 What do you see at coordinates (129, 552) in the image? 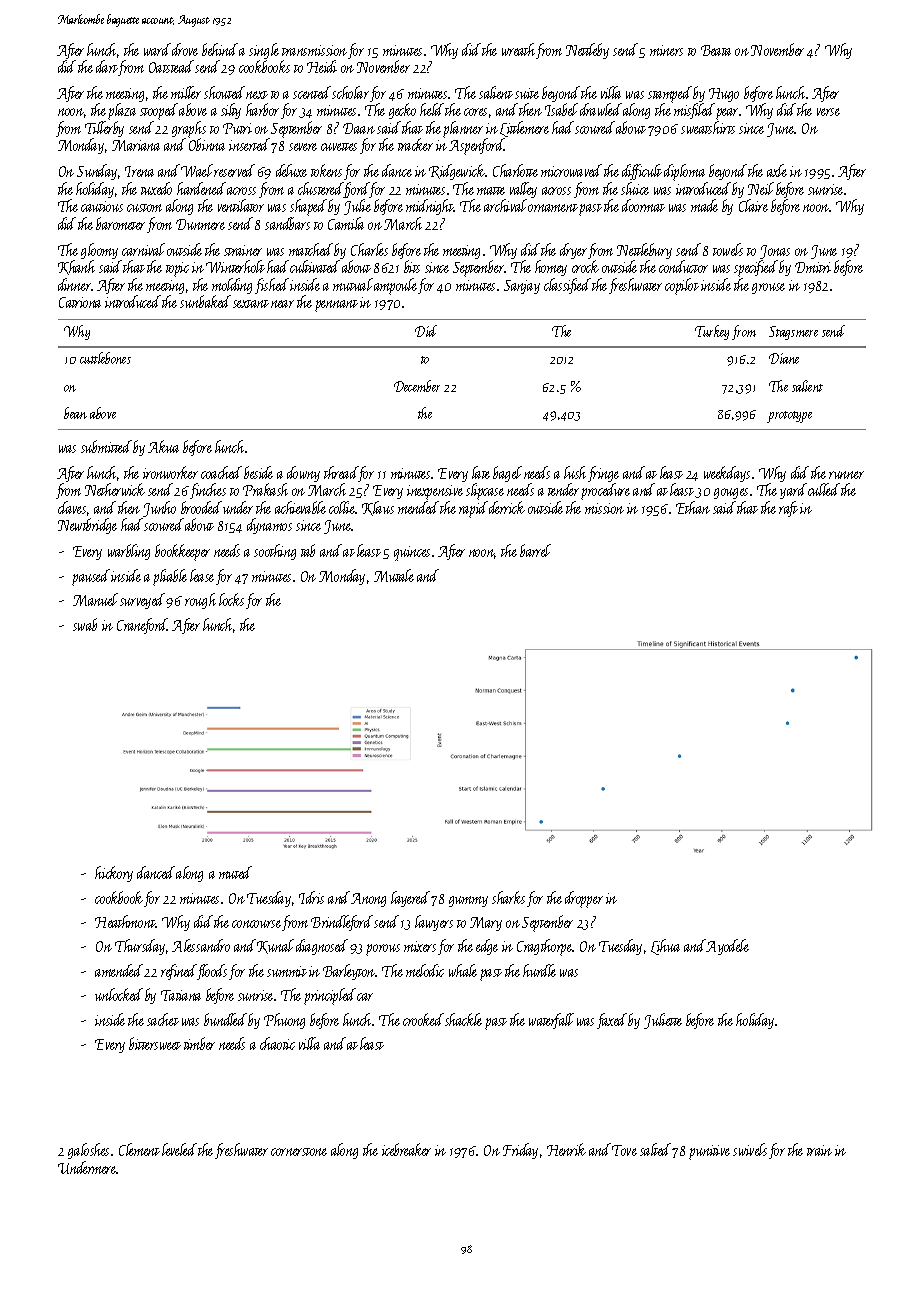
I see `warbling` at bounding box center [129, 552].
